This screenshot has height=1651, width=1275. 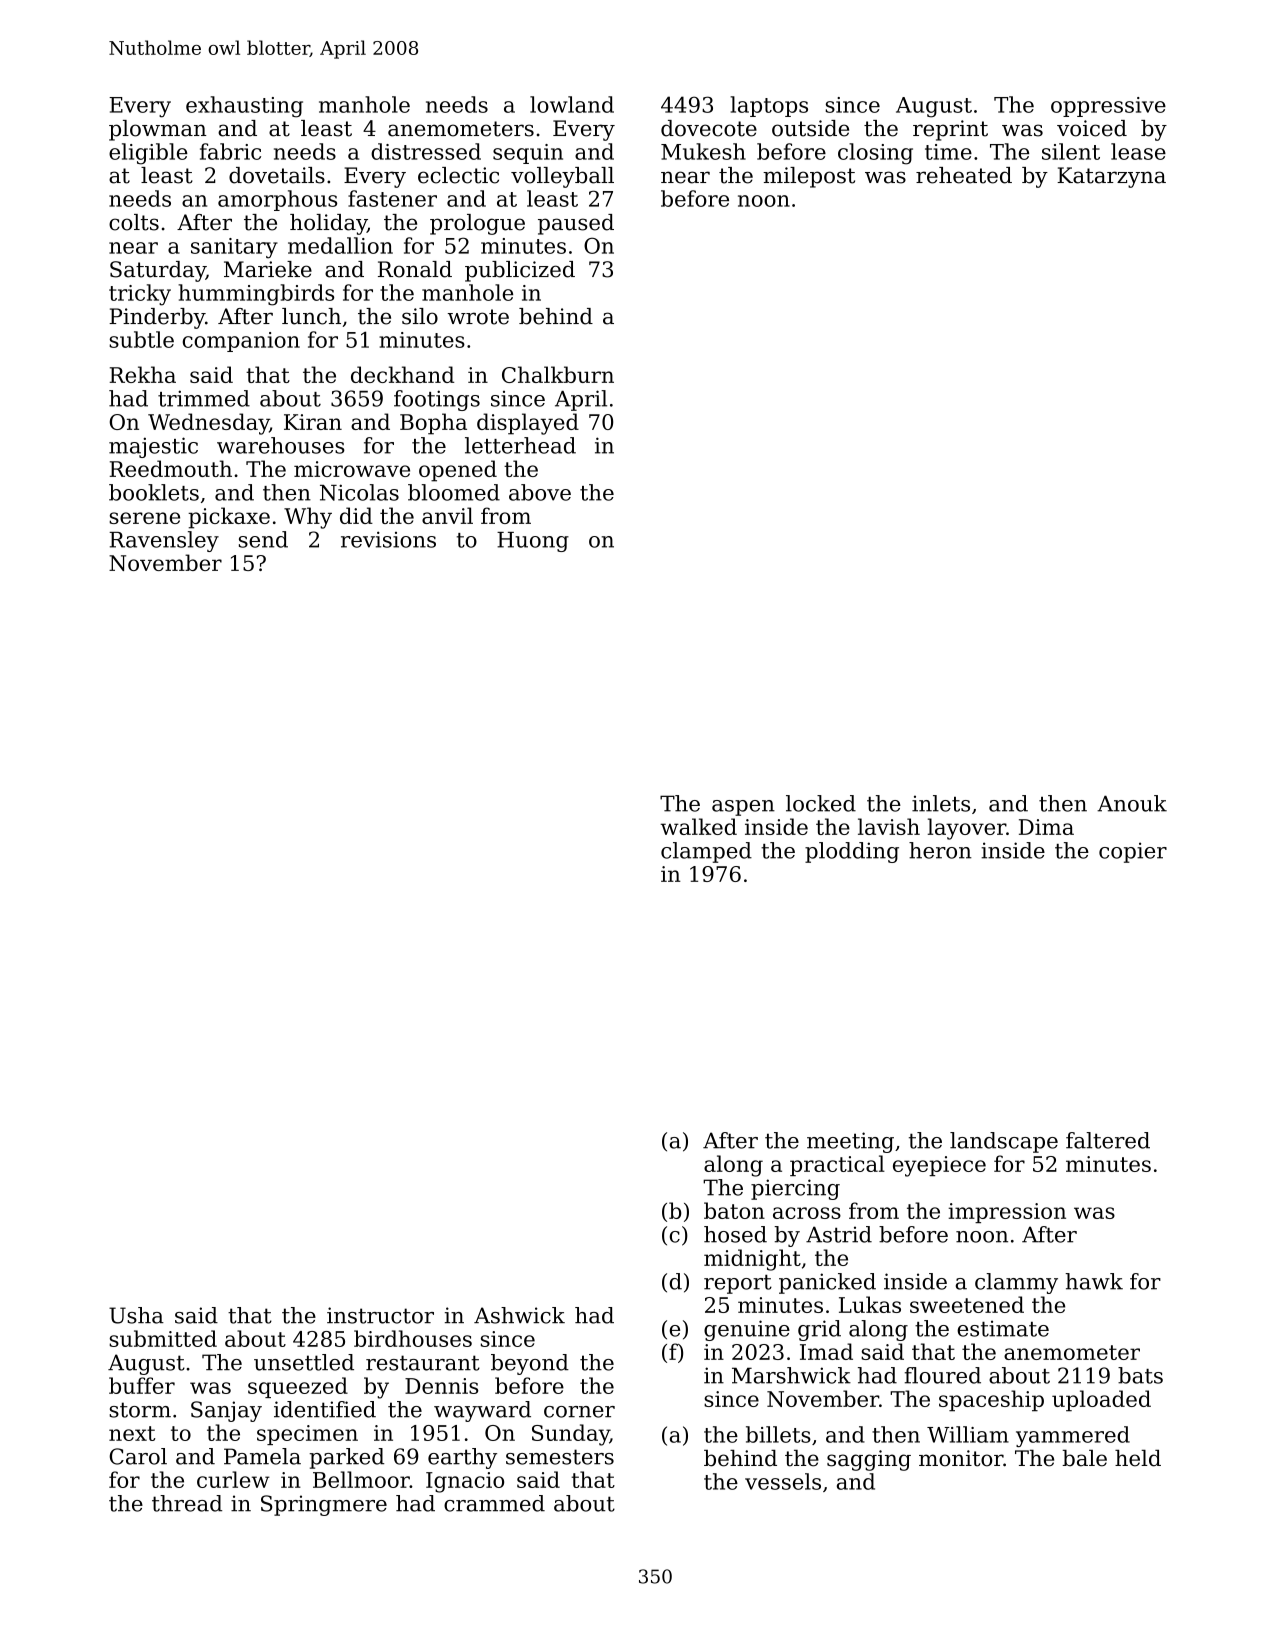 I want to click on oppressive, so click(x=1108, y=107).
